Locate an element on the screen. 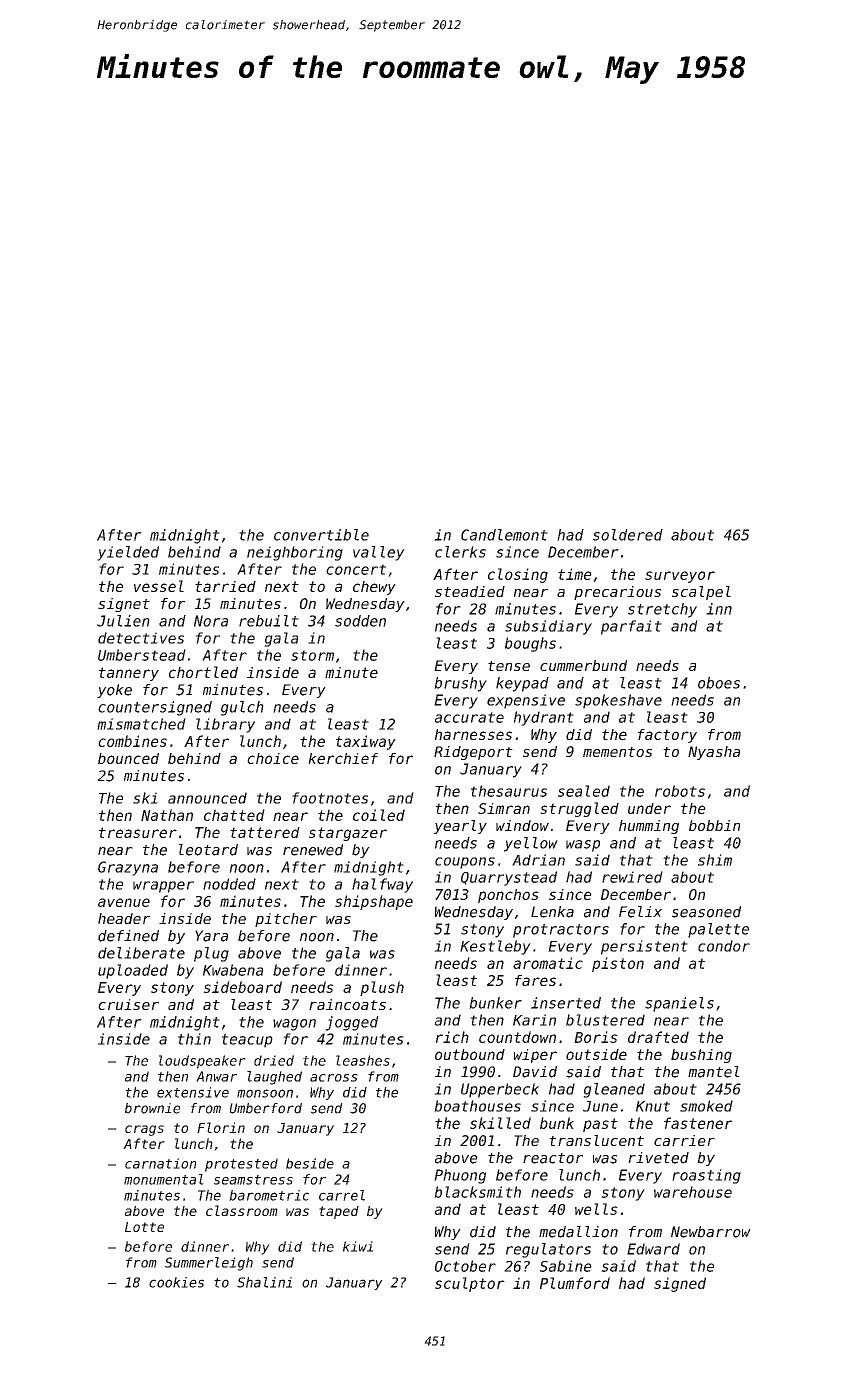  subsidiary is located at coordinates (548, 627).
